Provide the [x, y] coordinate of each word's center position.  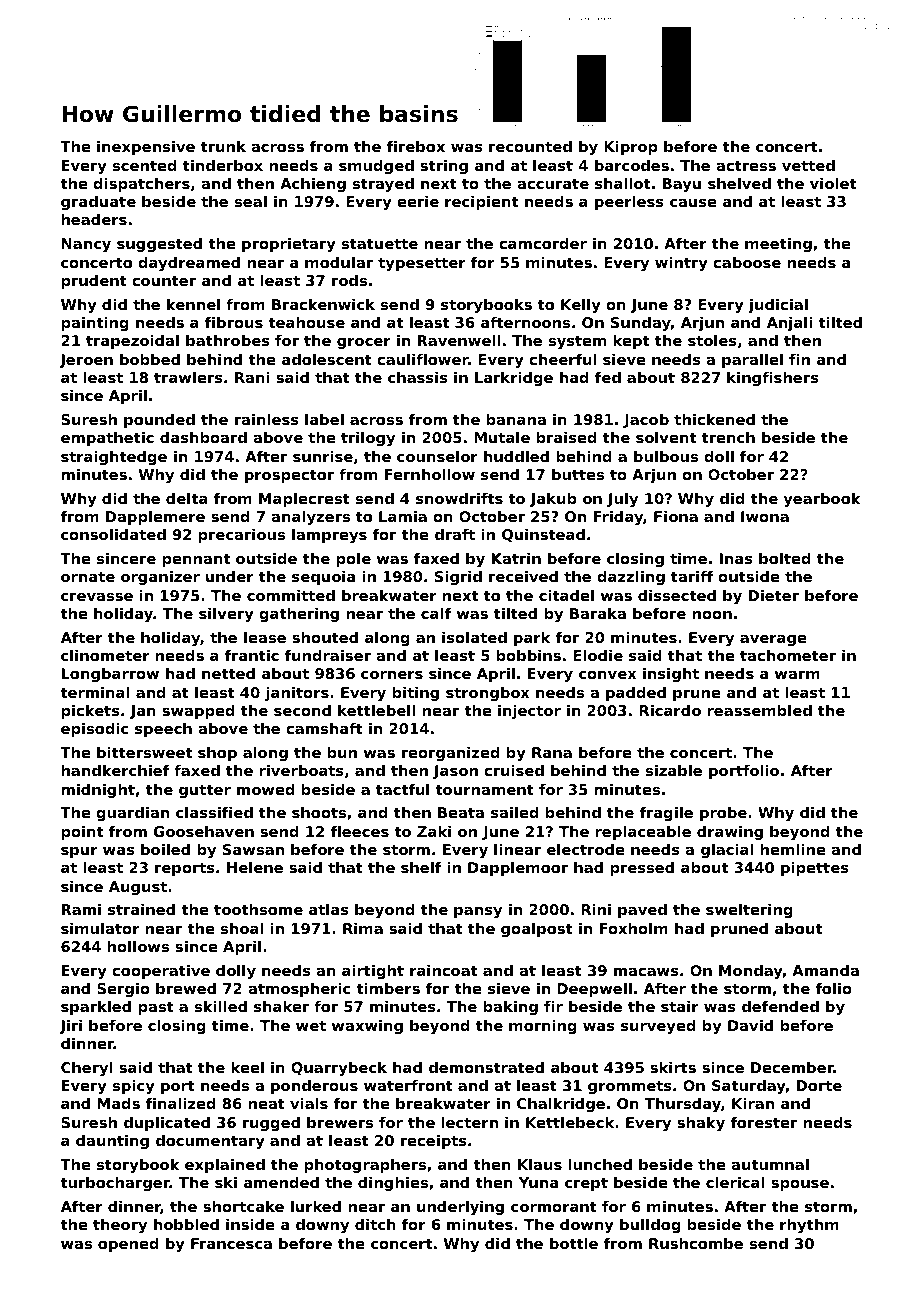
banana [516, 419]
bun [342, 752]
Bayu [682, 185]
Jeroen [86, 361]
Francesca [231, 1243]
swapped [198, 712]
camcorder [543, 243]
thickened [714, 419]
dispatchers [141, 185]
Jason [455, 772]
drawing [730, 833]
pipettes [815, 869]
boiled [165, 849]
